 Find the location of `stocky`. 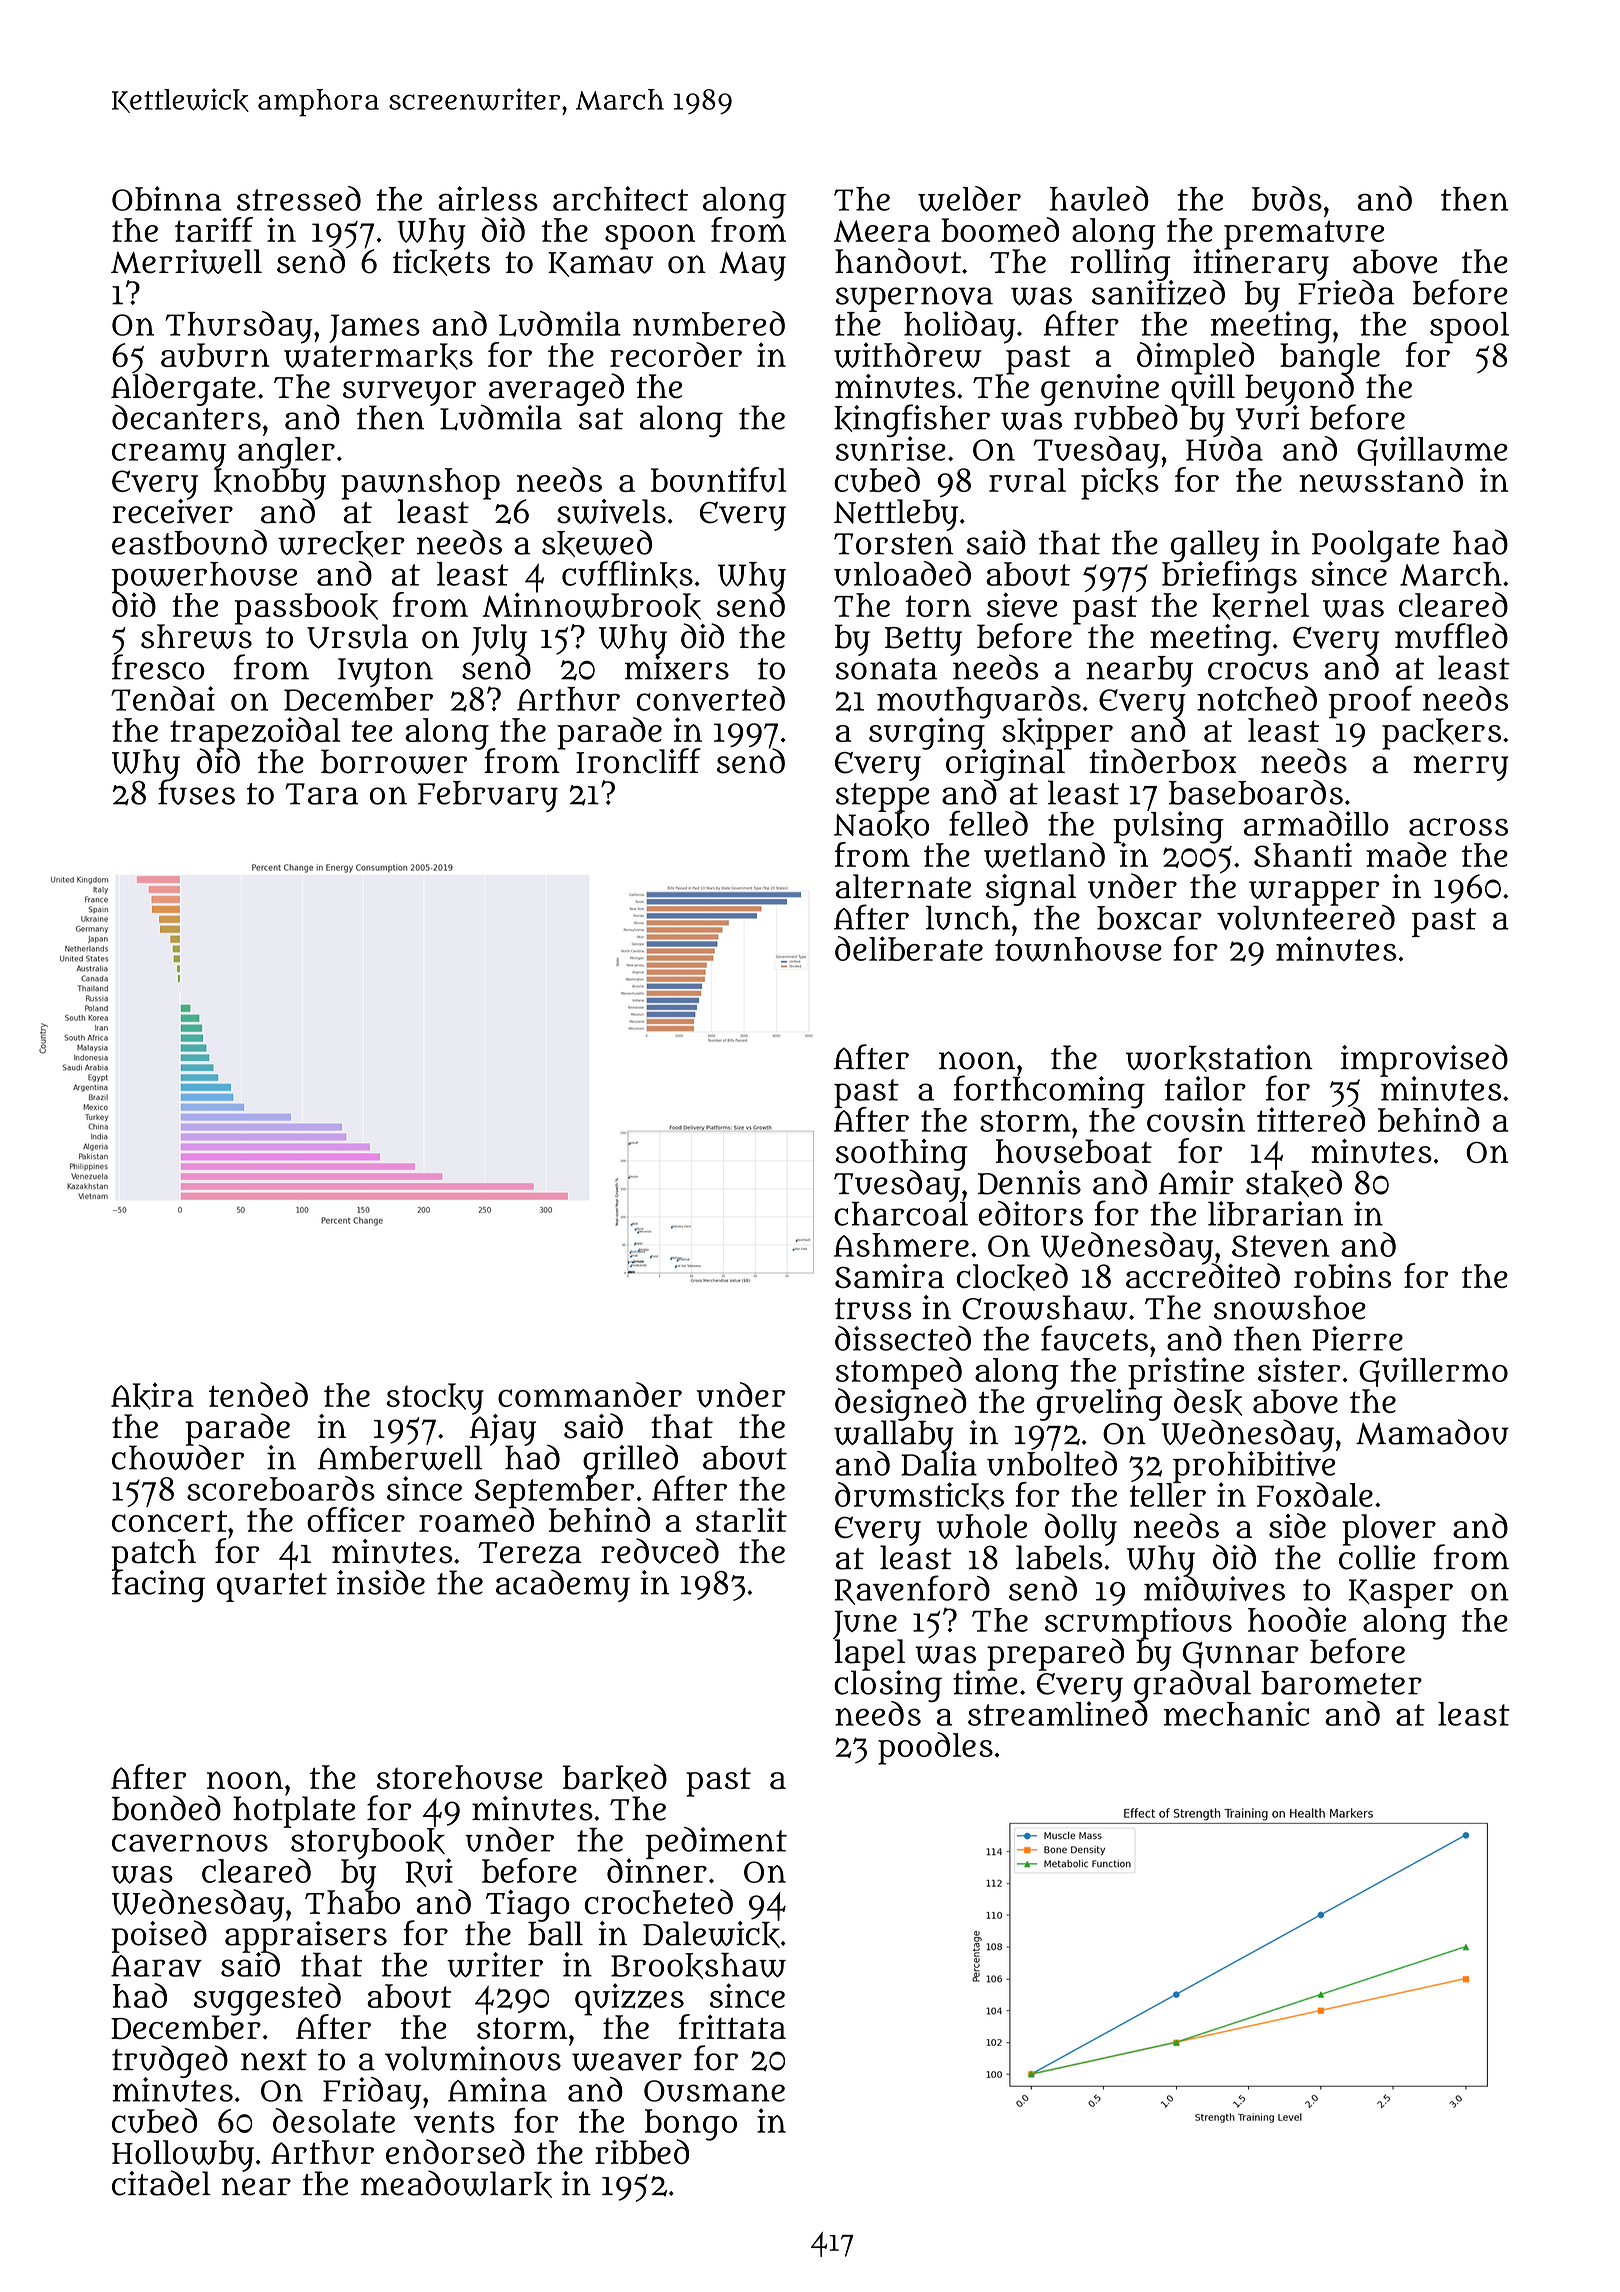

stocky is located at coordinates (435, 1399).
